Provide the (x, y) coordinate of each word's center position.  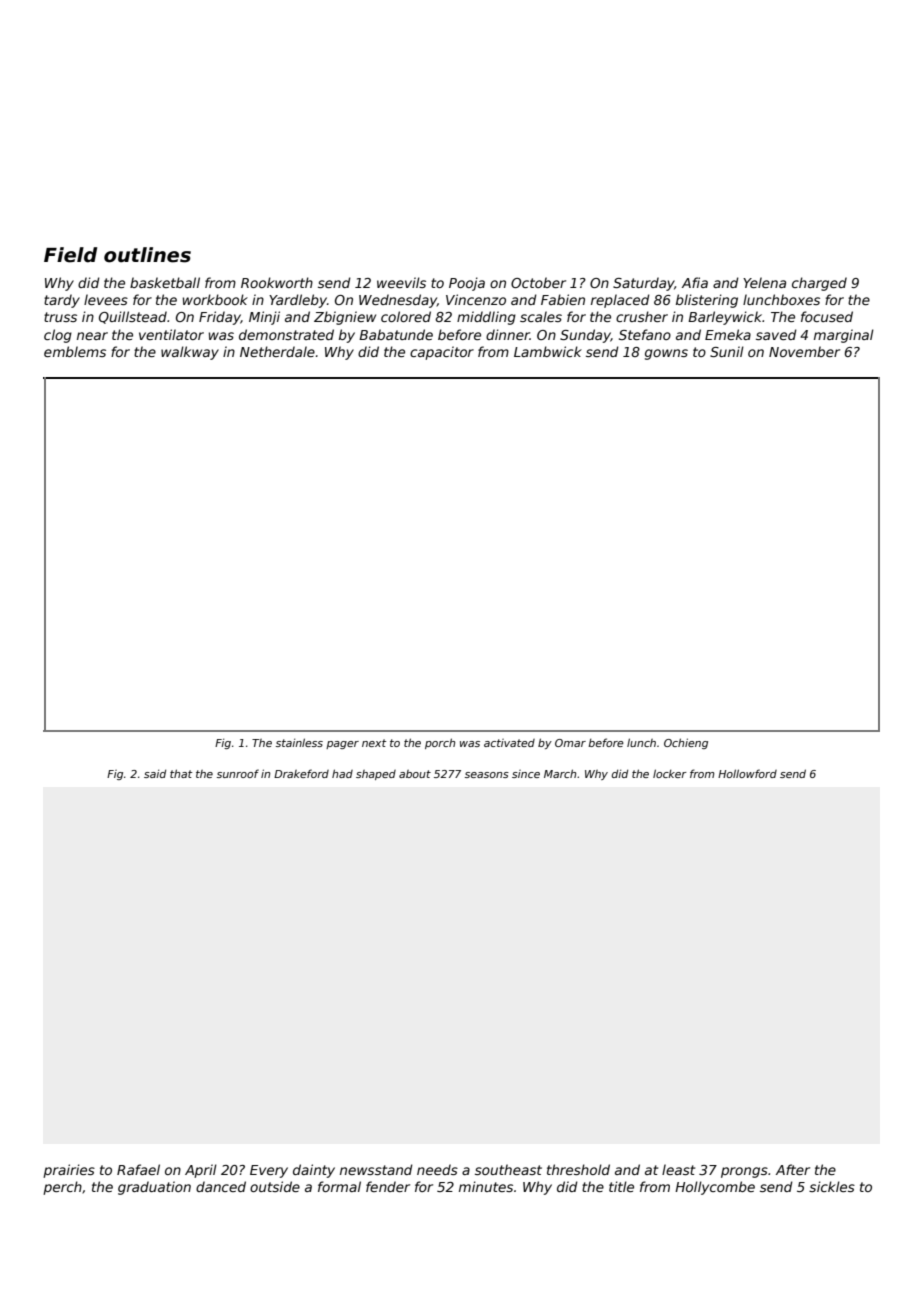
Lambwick (548, 351)
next (374, 743)
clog (58, 336)
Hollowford (747, 773)
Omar (570, 743)
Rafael (138, 1169)
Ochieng (686, 743)
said (155, 774)
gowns (666, 354)
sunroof (238, 773)
